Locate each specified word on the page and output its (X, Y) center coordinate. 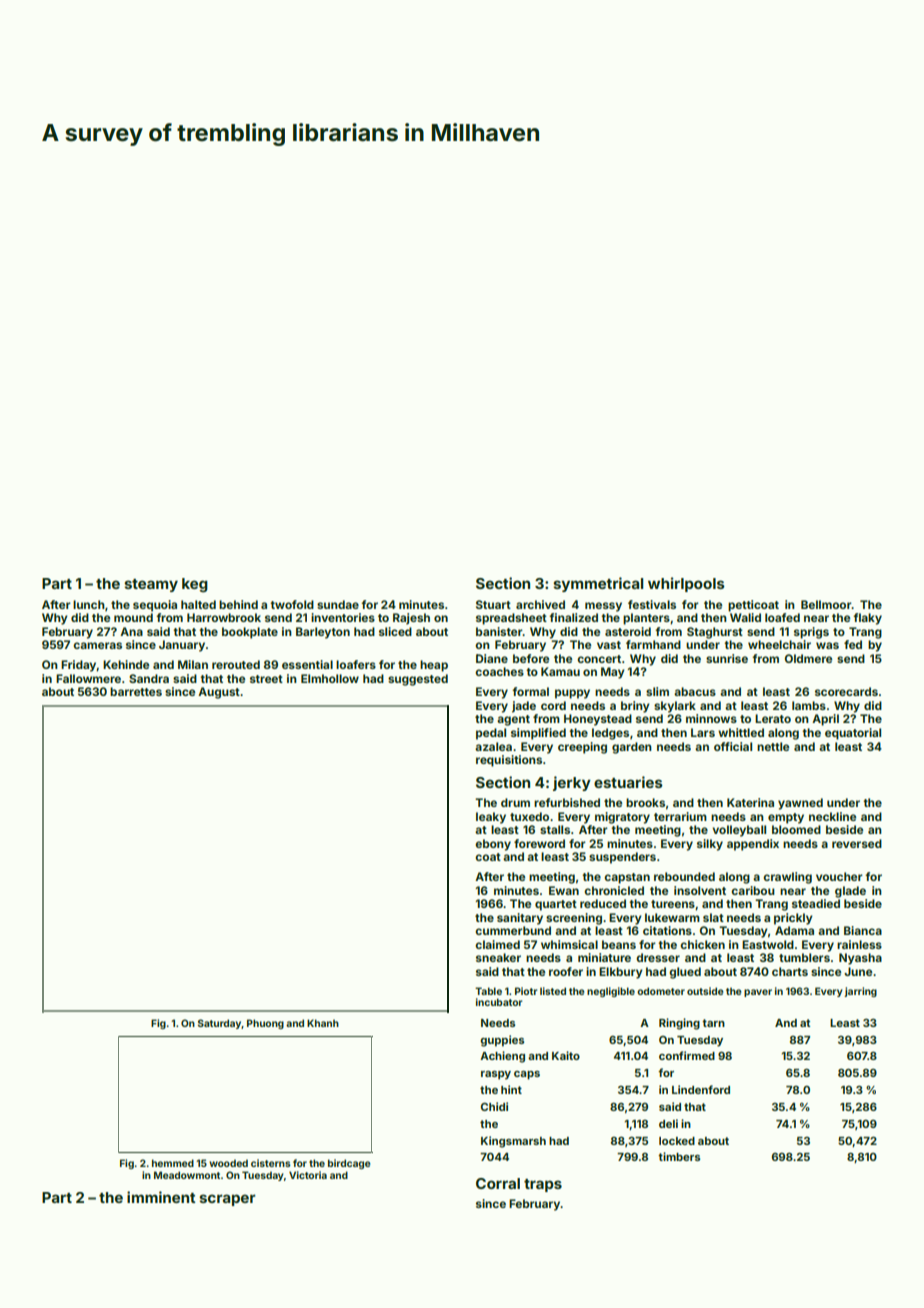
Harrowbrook (224, 617)
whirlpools (686, 584)
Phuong (265, 1024)
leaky (491, 818)
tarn (713, 1023)
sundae (338, 604)
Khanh (323, 1023)
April (825, 720)
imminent (161, 1197)
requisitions (509, 761)
